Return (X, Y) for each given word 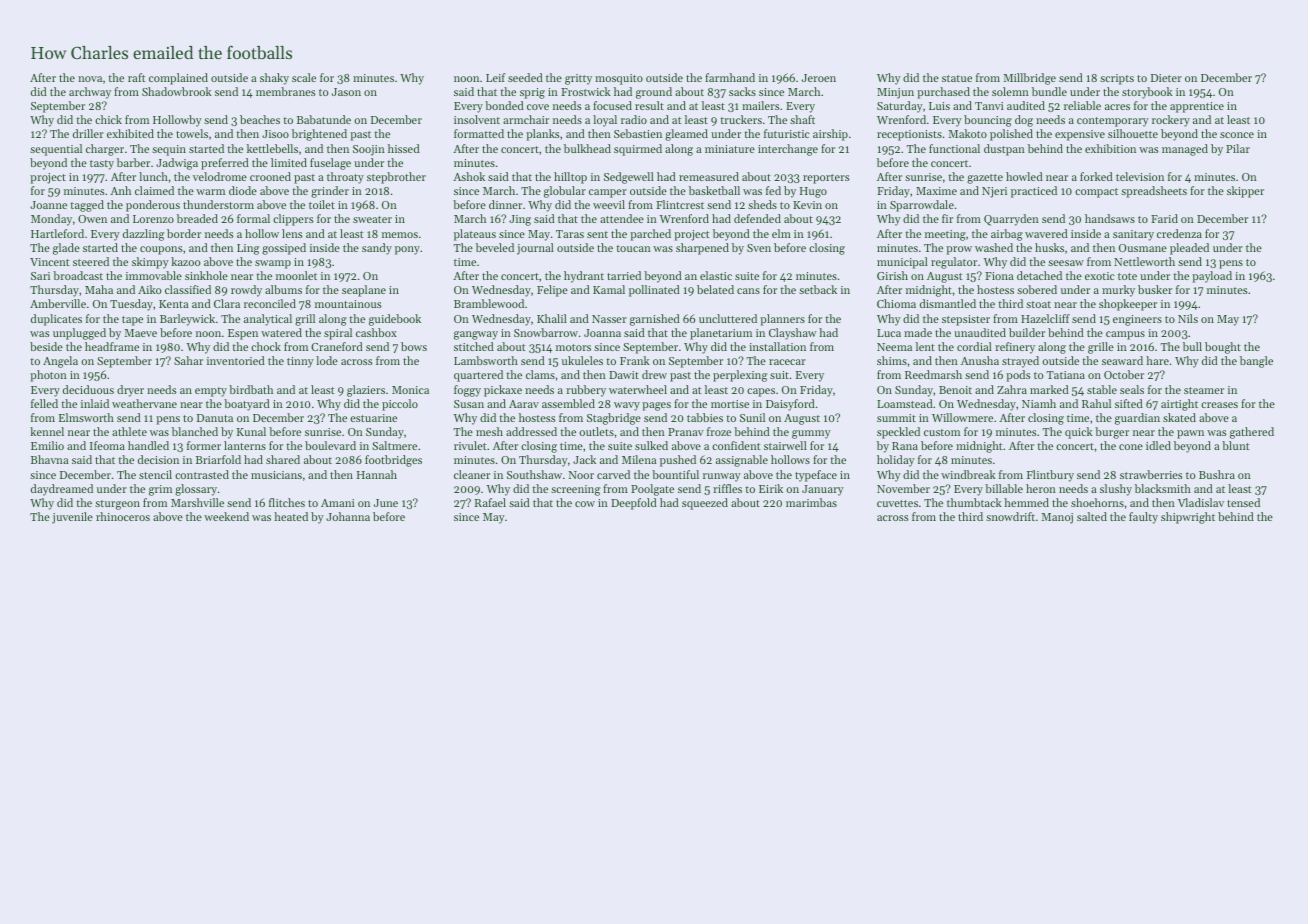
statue (957, 78)
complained (178, 79)
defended (757, 218)
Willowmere (962, 417)
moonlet (296, 275)
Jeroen (819, 78)
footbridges (393, 461)
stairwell (785, 445)
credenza (1179, 233)
